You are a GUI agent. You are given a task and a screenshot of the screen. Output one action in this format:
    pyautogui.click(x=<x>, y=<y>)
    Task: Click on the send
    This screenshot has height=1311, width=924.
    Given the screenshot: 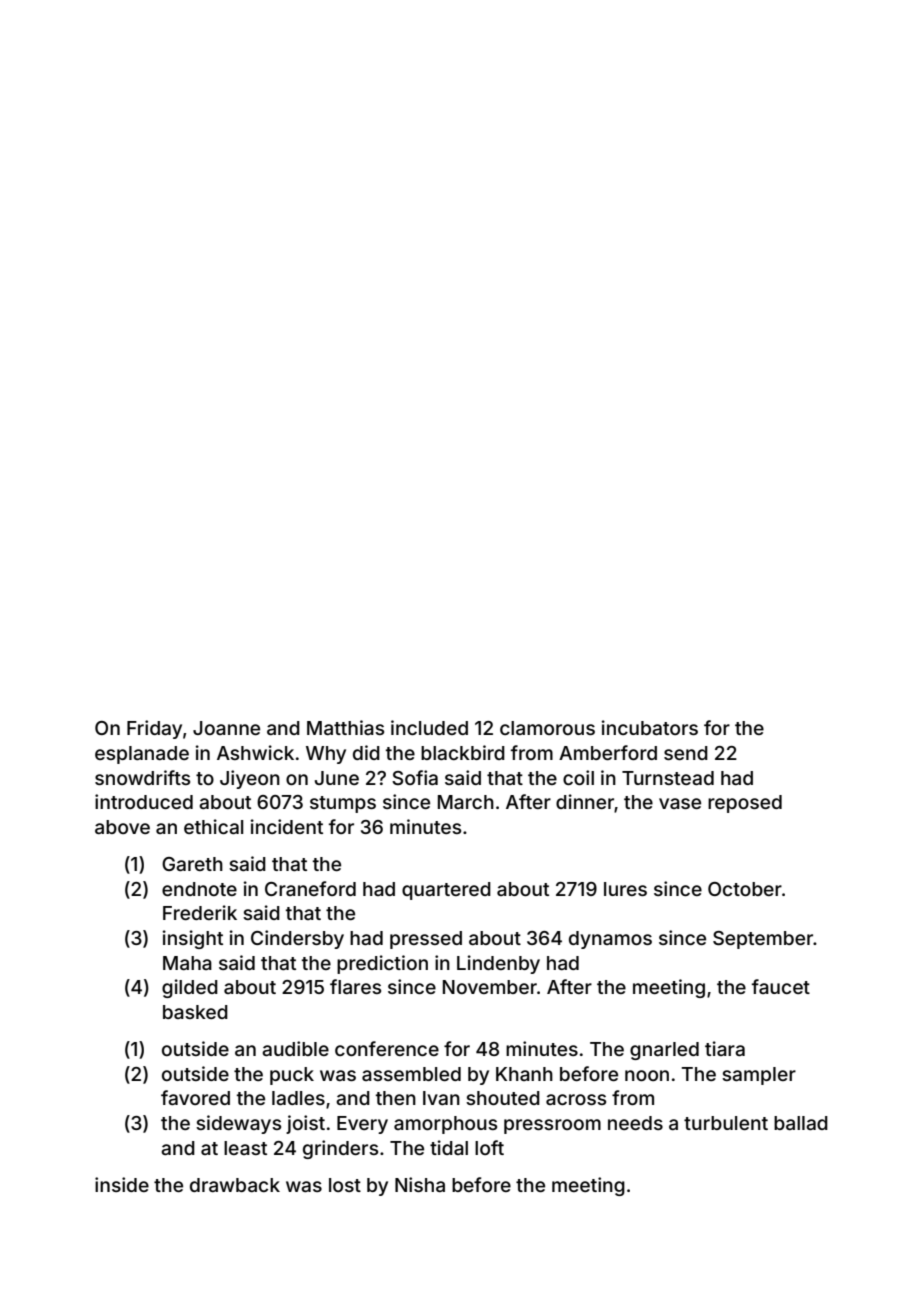 What is the action you would take?
    pyautogui.click(x=686, y=753)
